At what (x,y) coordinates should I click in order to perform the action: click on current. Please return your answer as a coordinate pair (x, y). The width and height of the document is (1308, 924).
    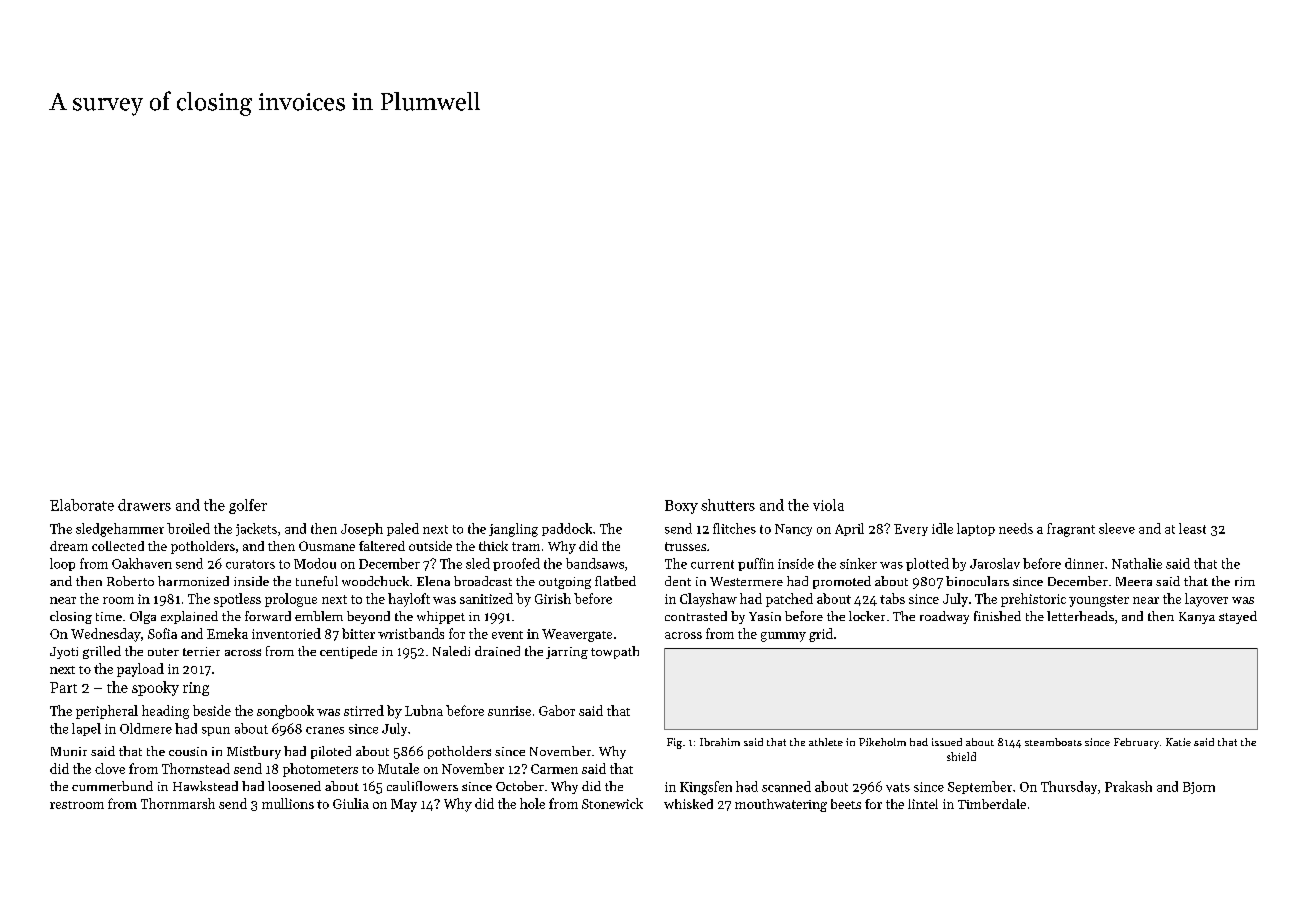
    Looking at the image, I should click on (712, 564).
